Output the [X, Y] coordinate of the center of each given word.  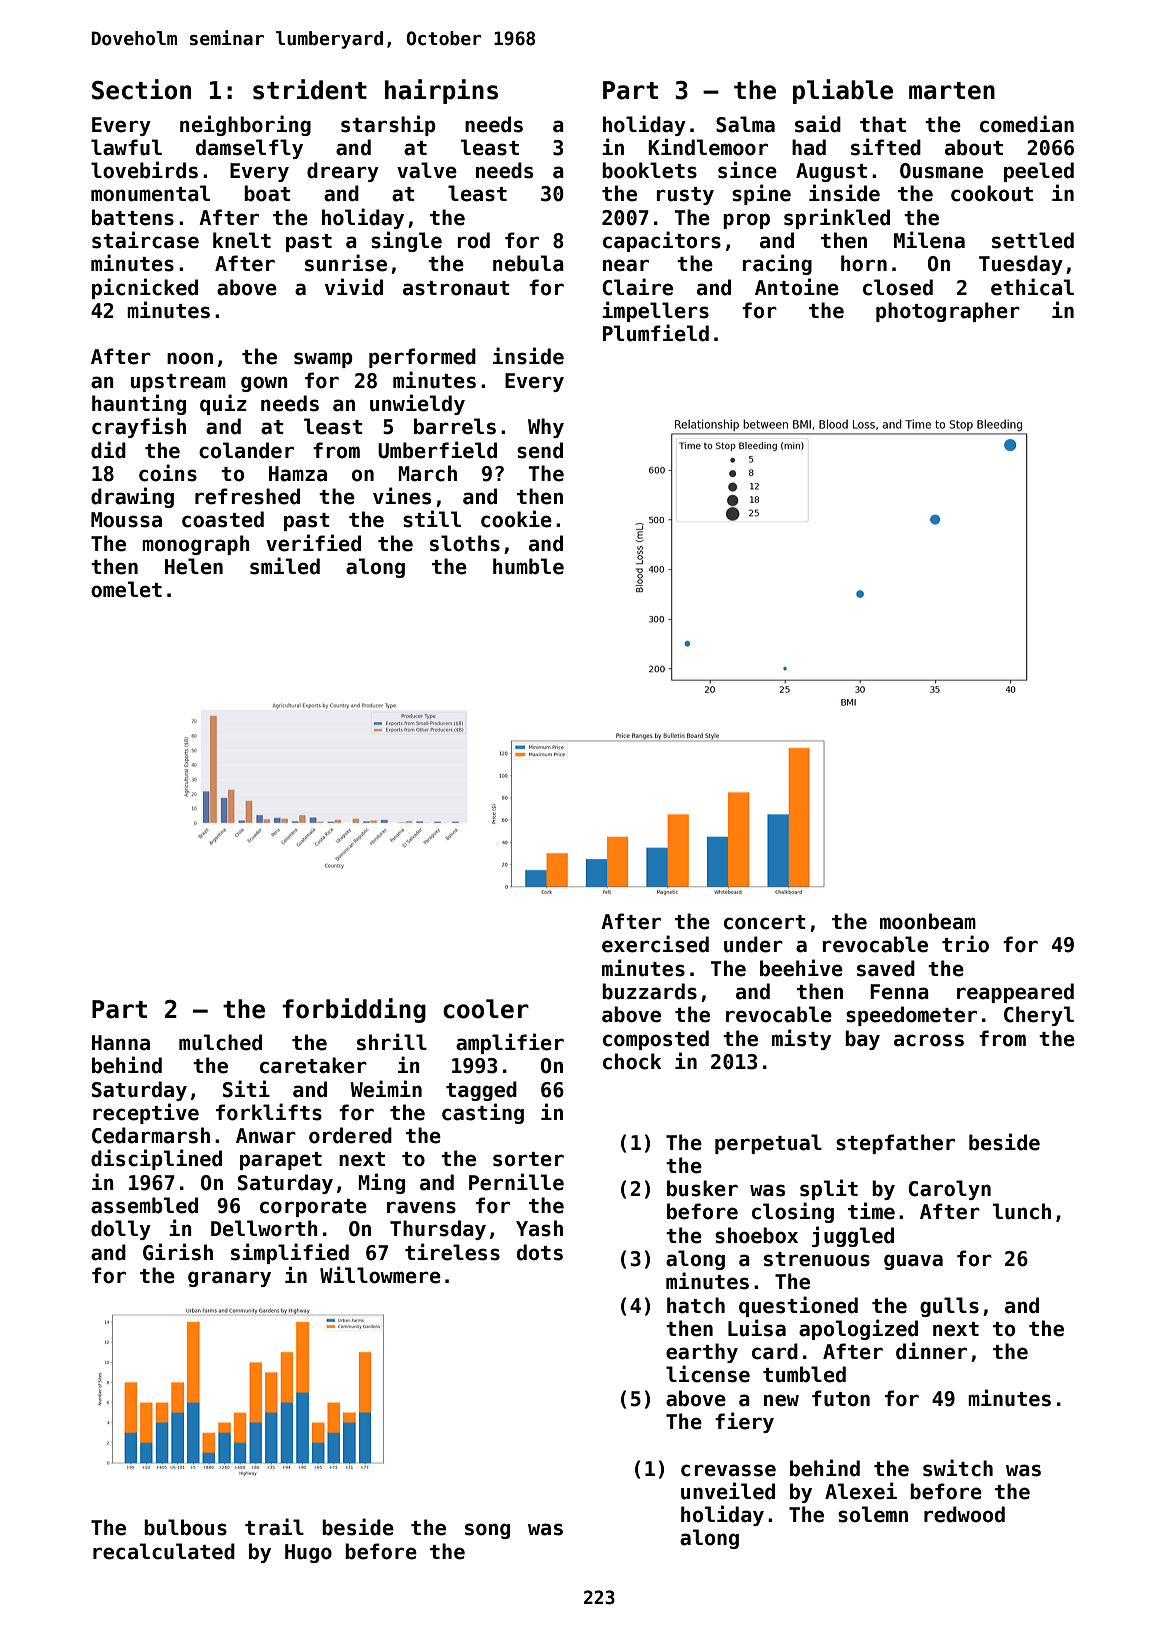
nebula [528, 263]
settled [1033, 240]
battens [133, 217]
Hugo [308, 1553]
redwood [964, 1514]
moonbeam [928, 921]
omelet [126, 589]
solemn [873, 1514]
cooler [486, 1009]
